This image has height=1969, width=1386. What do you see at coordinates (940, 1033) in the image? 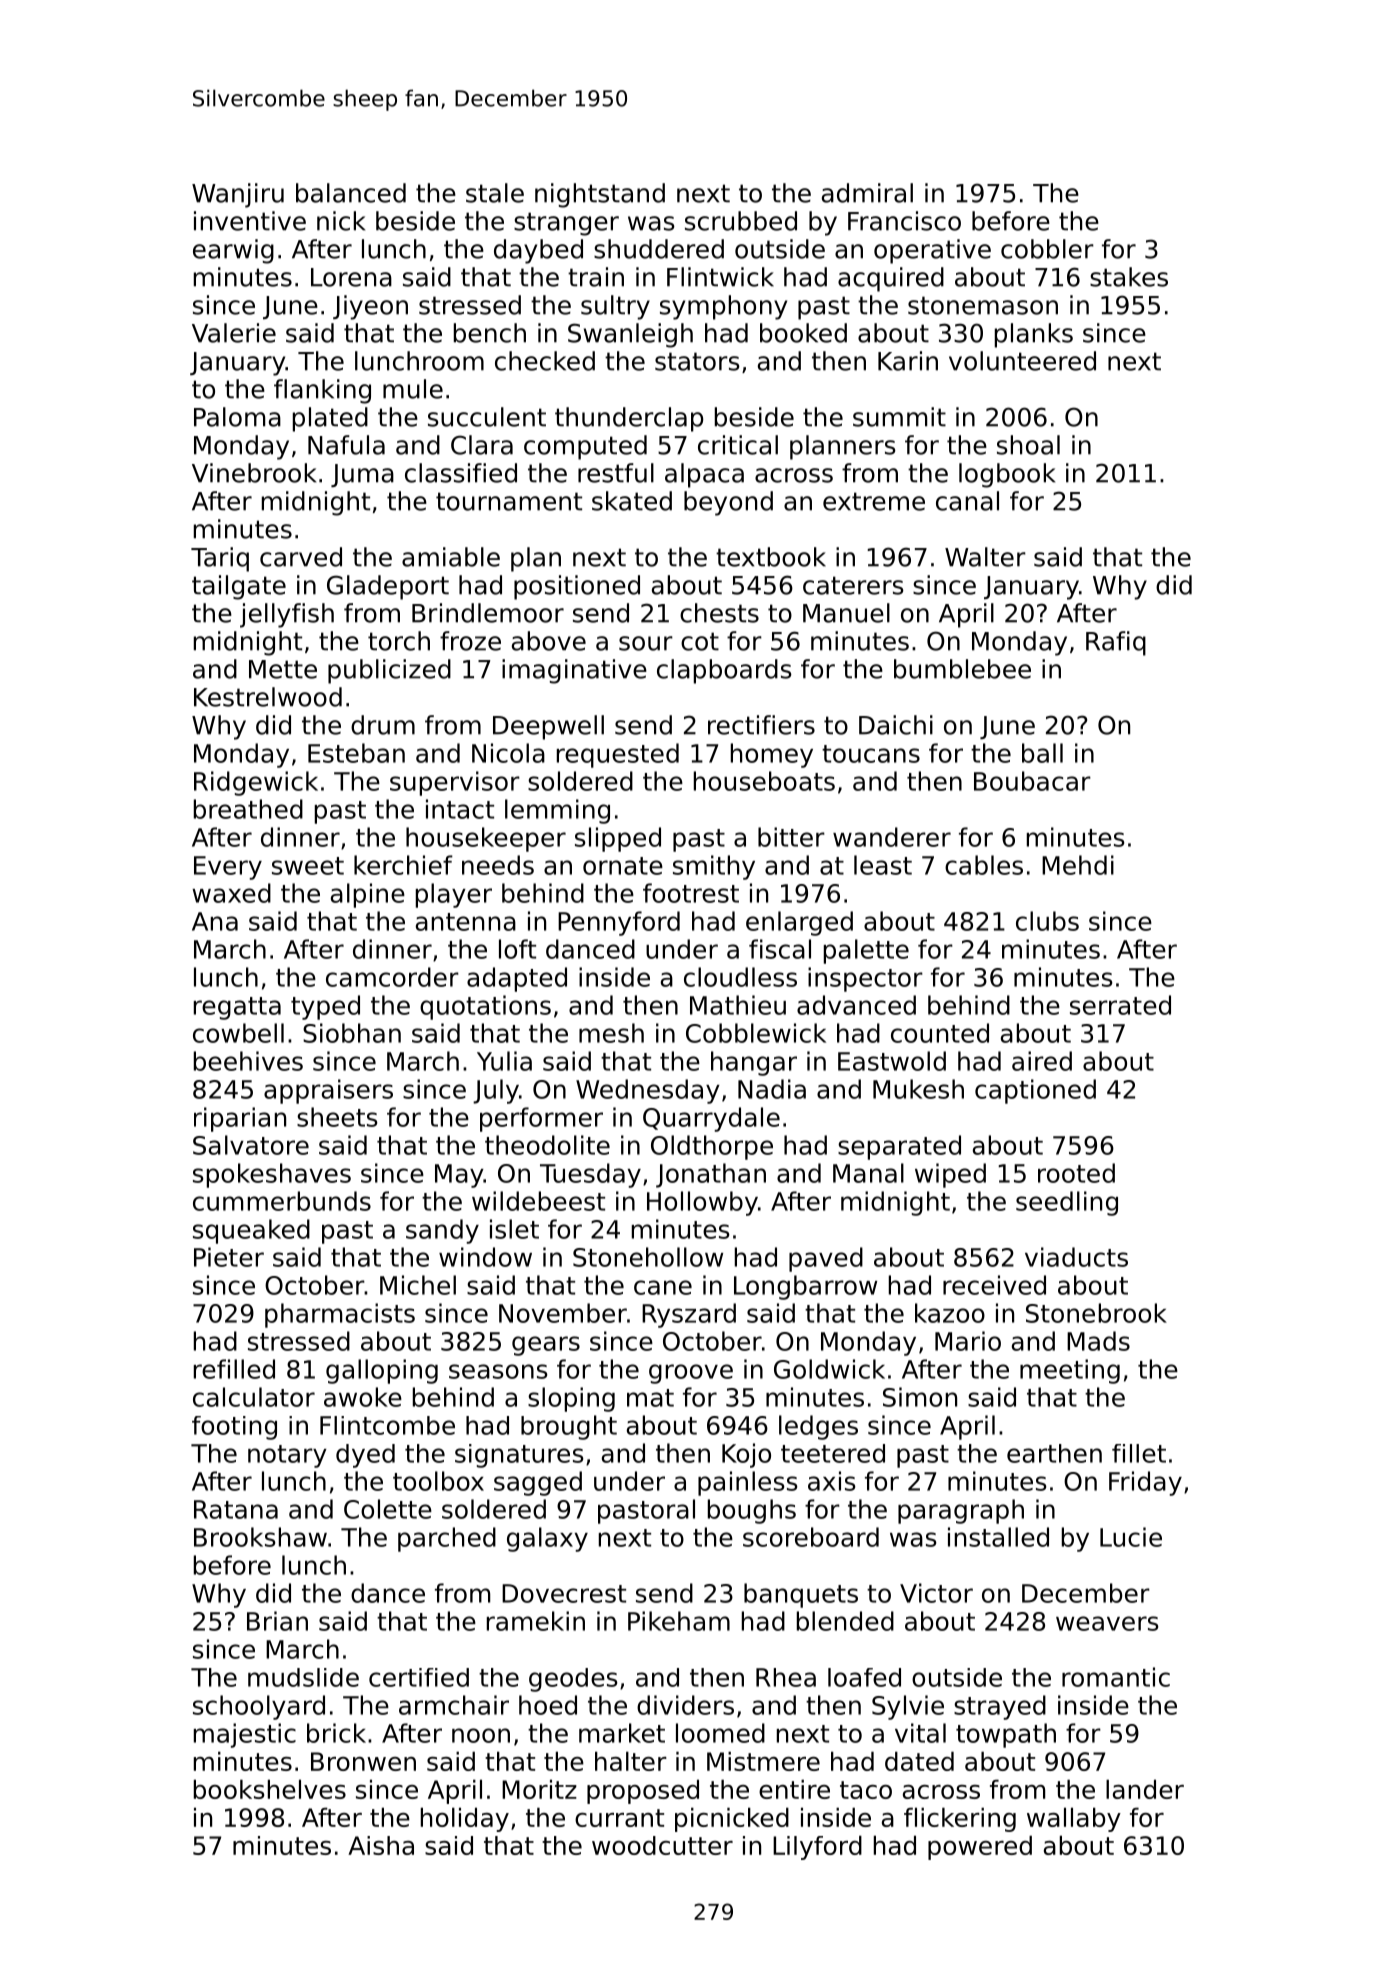
I see `counted` at bounding box center [940, 1033].
